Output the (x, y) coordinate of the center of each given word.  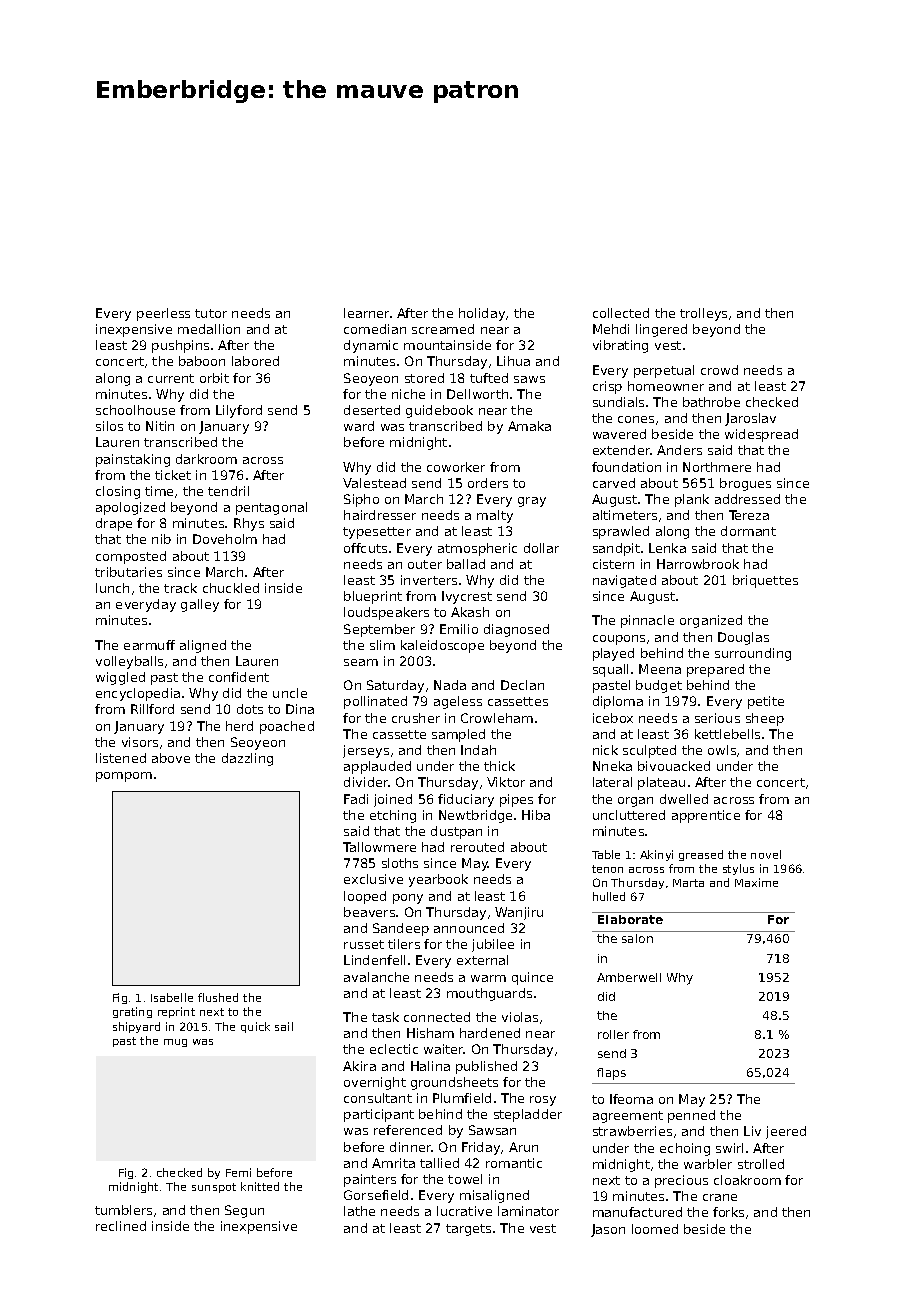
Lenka (667, 548)
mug (175, 1043)
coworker (456, 467)
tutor (211, 313)
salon (637, 938)
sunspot (214, 1188)
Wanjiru (519, 913)
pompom (124, 777)
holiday (482, 314)
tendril (228, 491)
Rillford (152, 709)
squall (610, 670)
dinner (411, 1147)
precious (681, 1181)
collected (621, 313)
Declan (522, 685)
